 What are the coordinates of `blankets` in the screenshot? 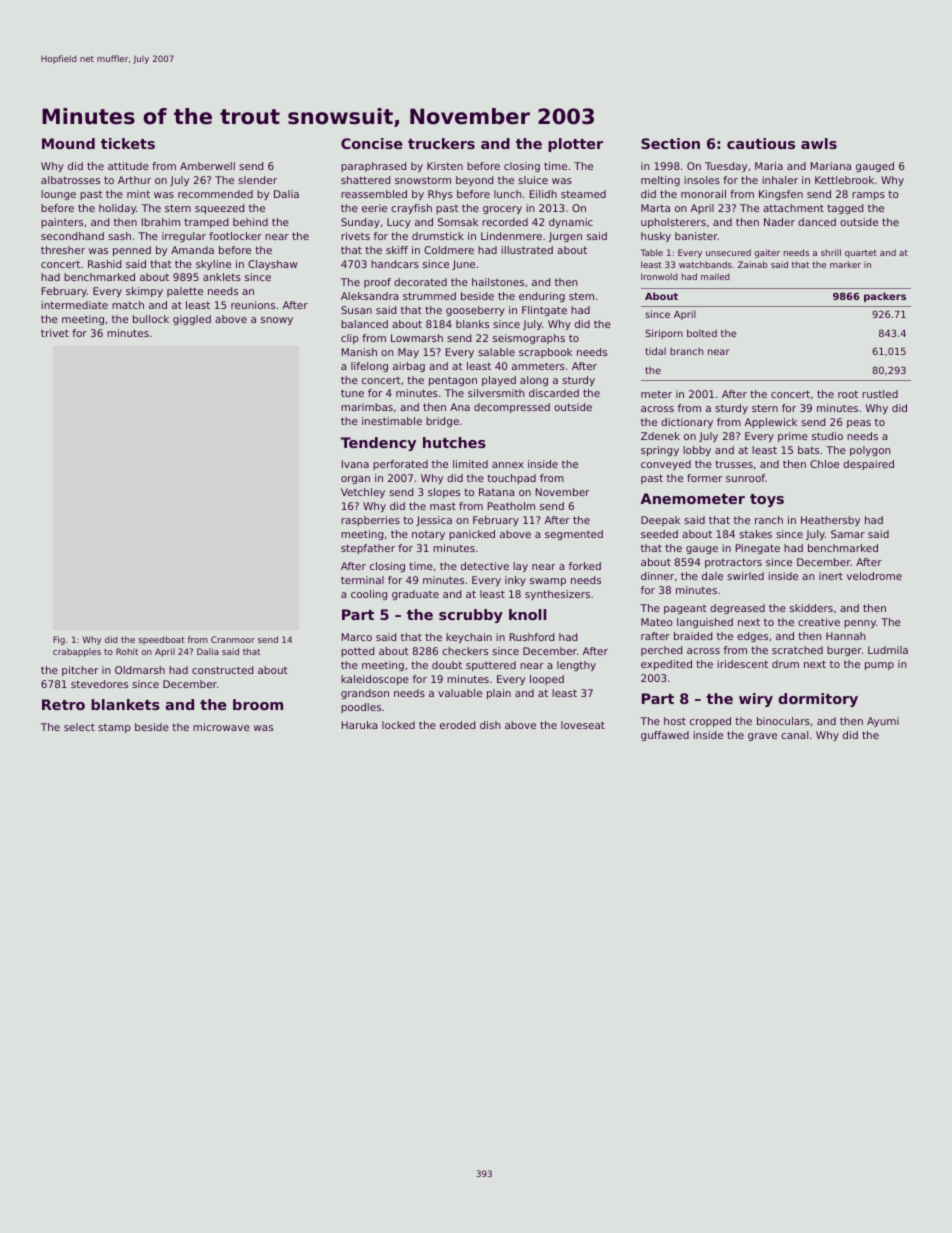 It's located at (125, 704).
